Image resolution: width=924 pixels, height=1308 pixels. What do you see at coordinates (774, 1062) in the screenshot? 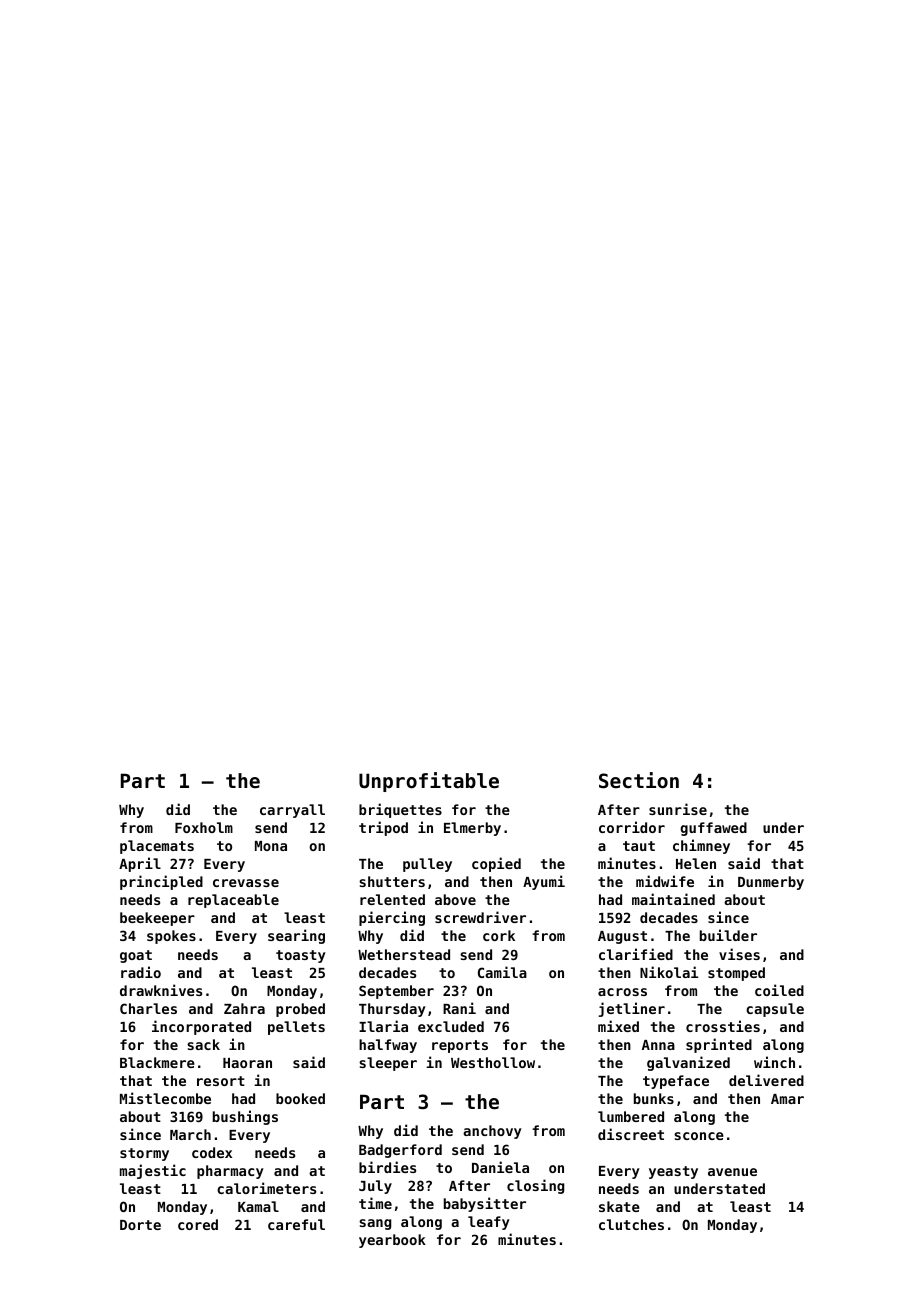
I see `winch` at bounding box center [774, 1062].
